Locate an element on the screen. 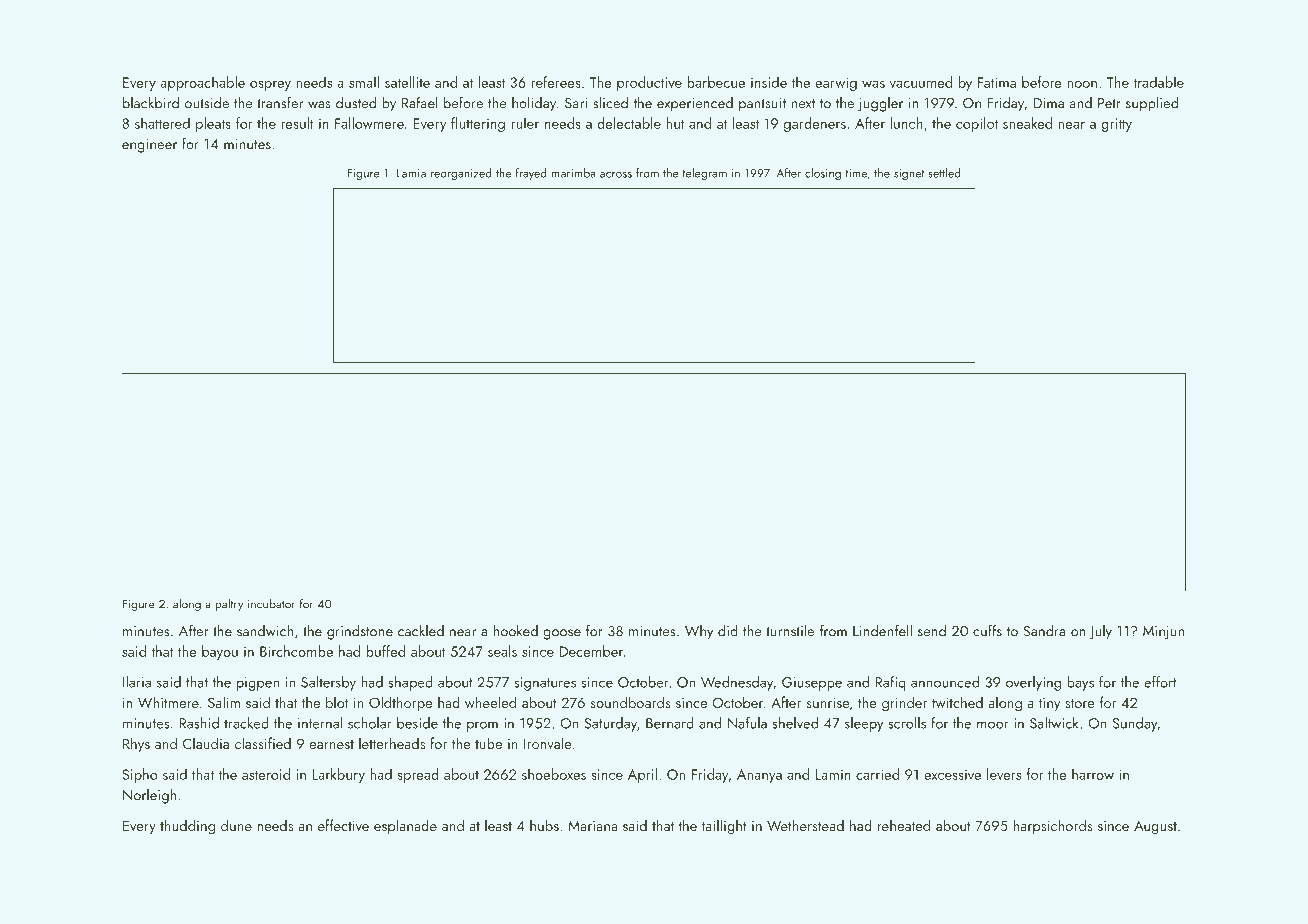 This screenshot has height=924, width=1308. gritty is located at coordinates (1116, 125).
